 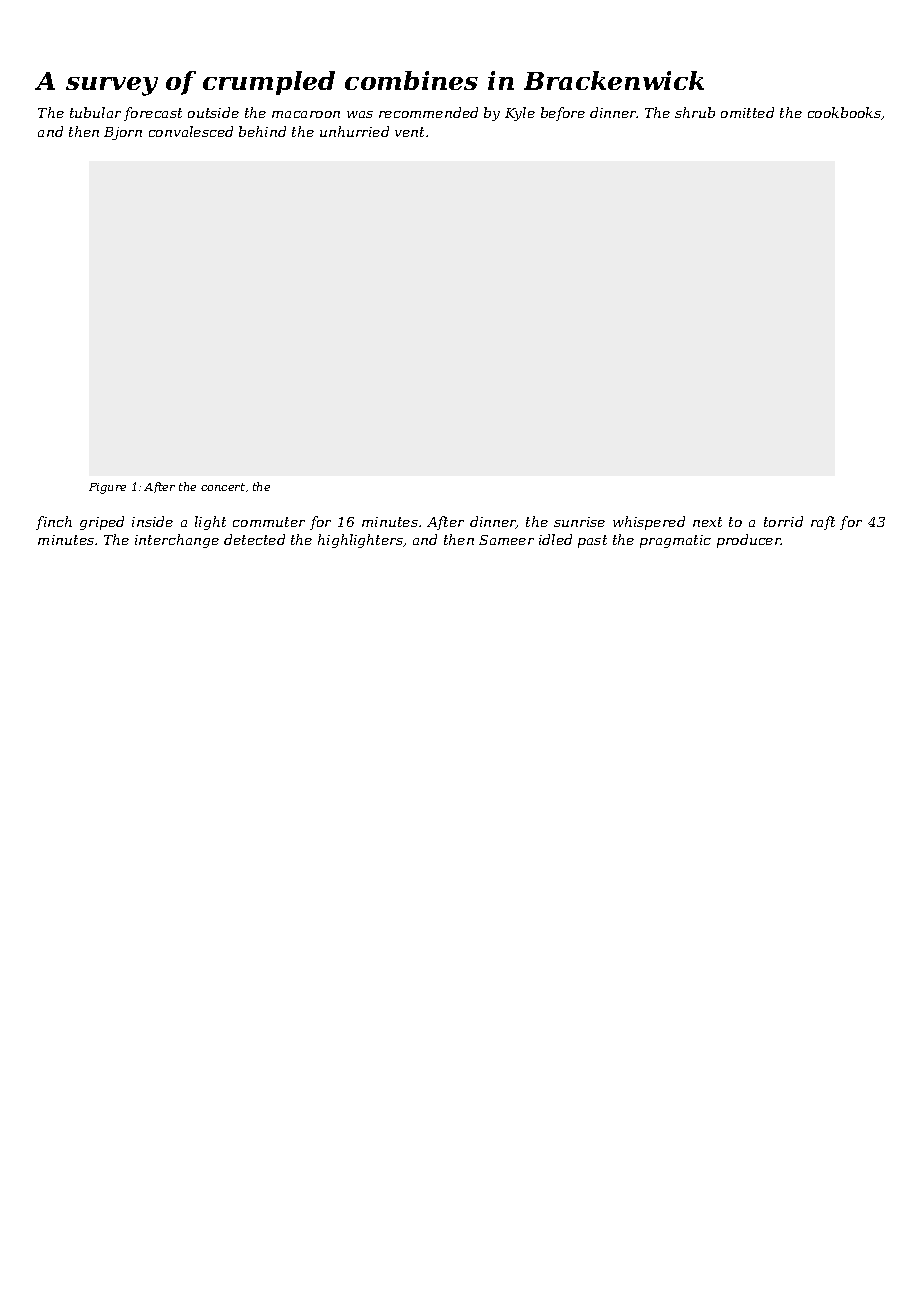 What do you see at coordinates (107, 488) in the screenshot?
I see `Figure` at bounding box center [107, 488].
